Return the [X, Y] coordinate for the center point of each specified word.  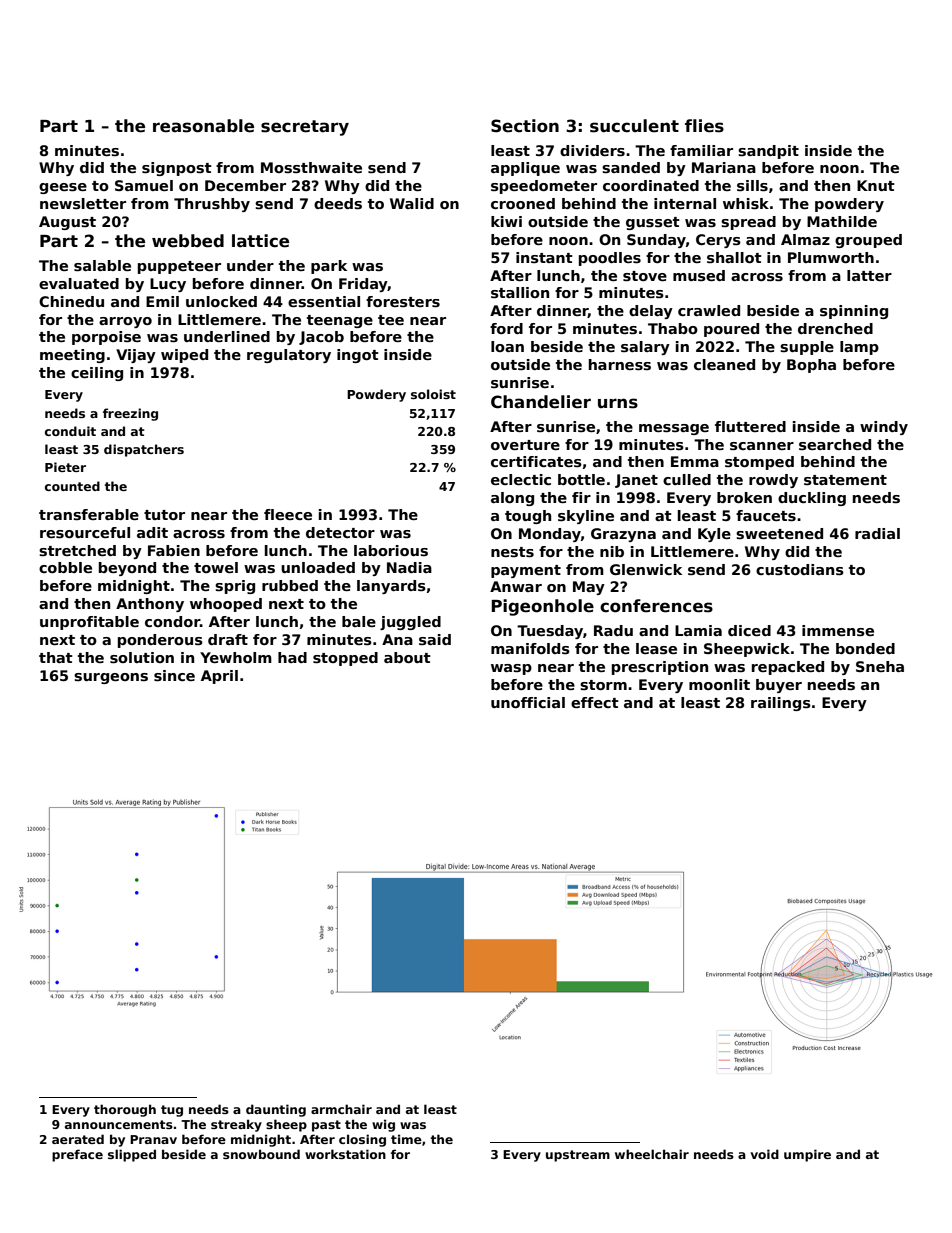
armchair [341, 1109]
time [406, 1139]
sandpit [768, 152]
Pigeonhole [542, 607]
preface [77, 1155]
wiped [184, 356]
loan [507, 346]
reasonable [203, 126]
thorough [125, 1110]
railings [781, 704]
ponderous [160, 641]
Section [525, 126]
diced [749, 630]
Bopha [811, 366]
